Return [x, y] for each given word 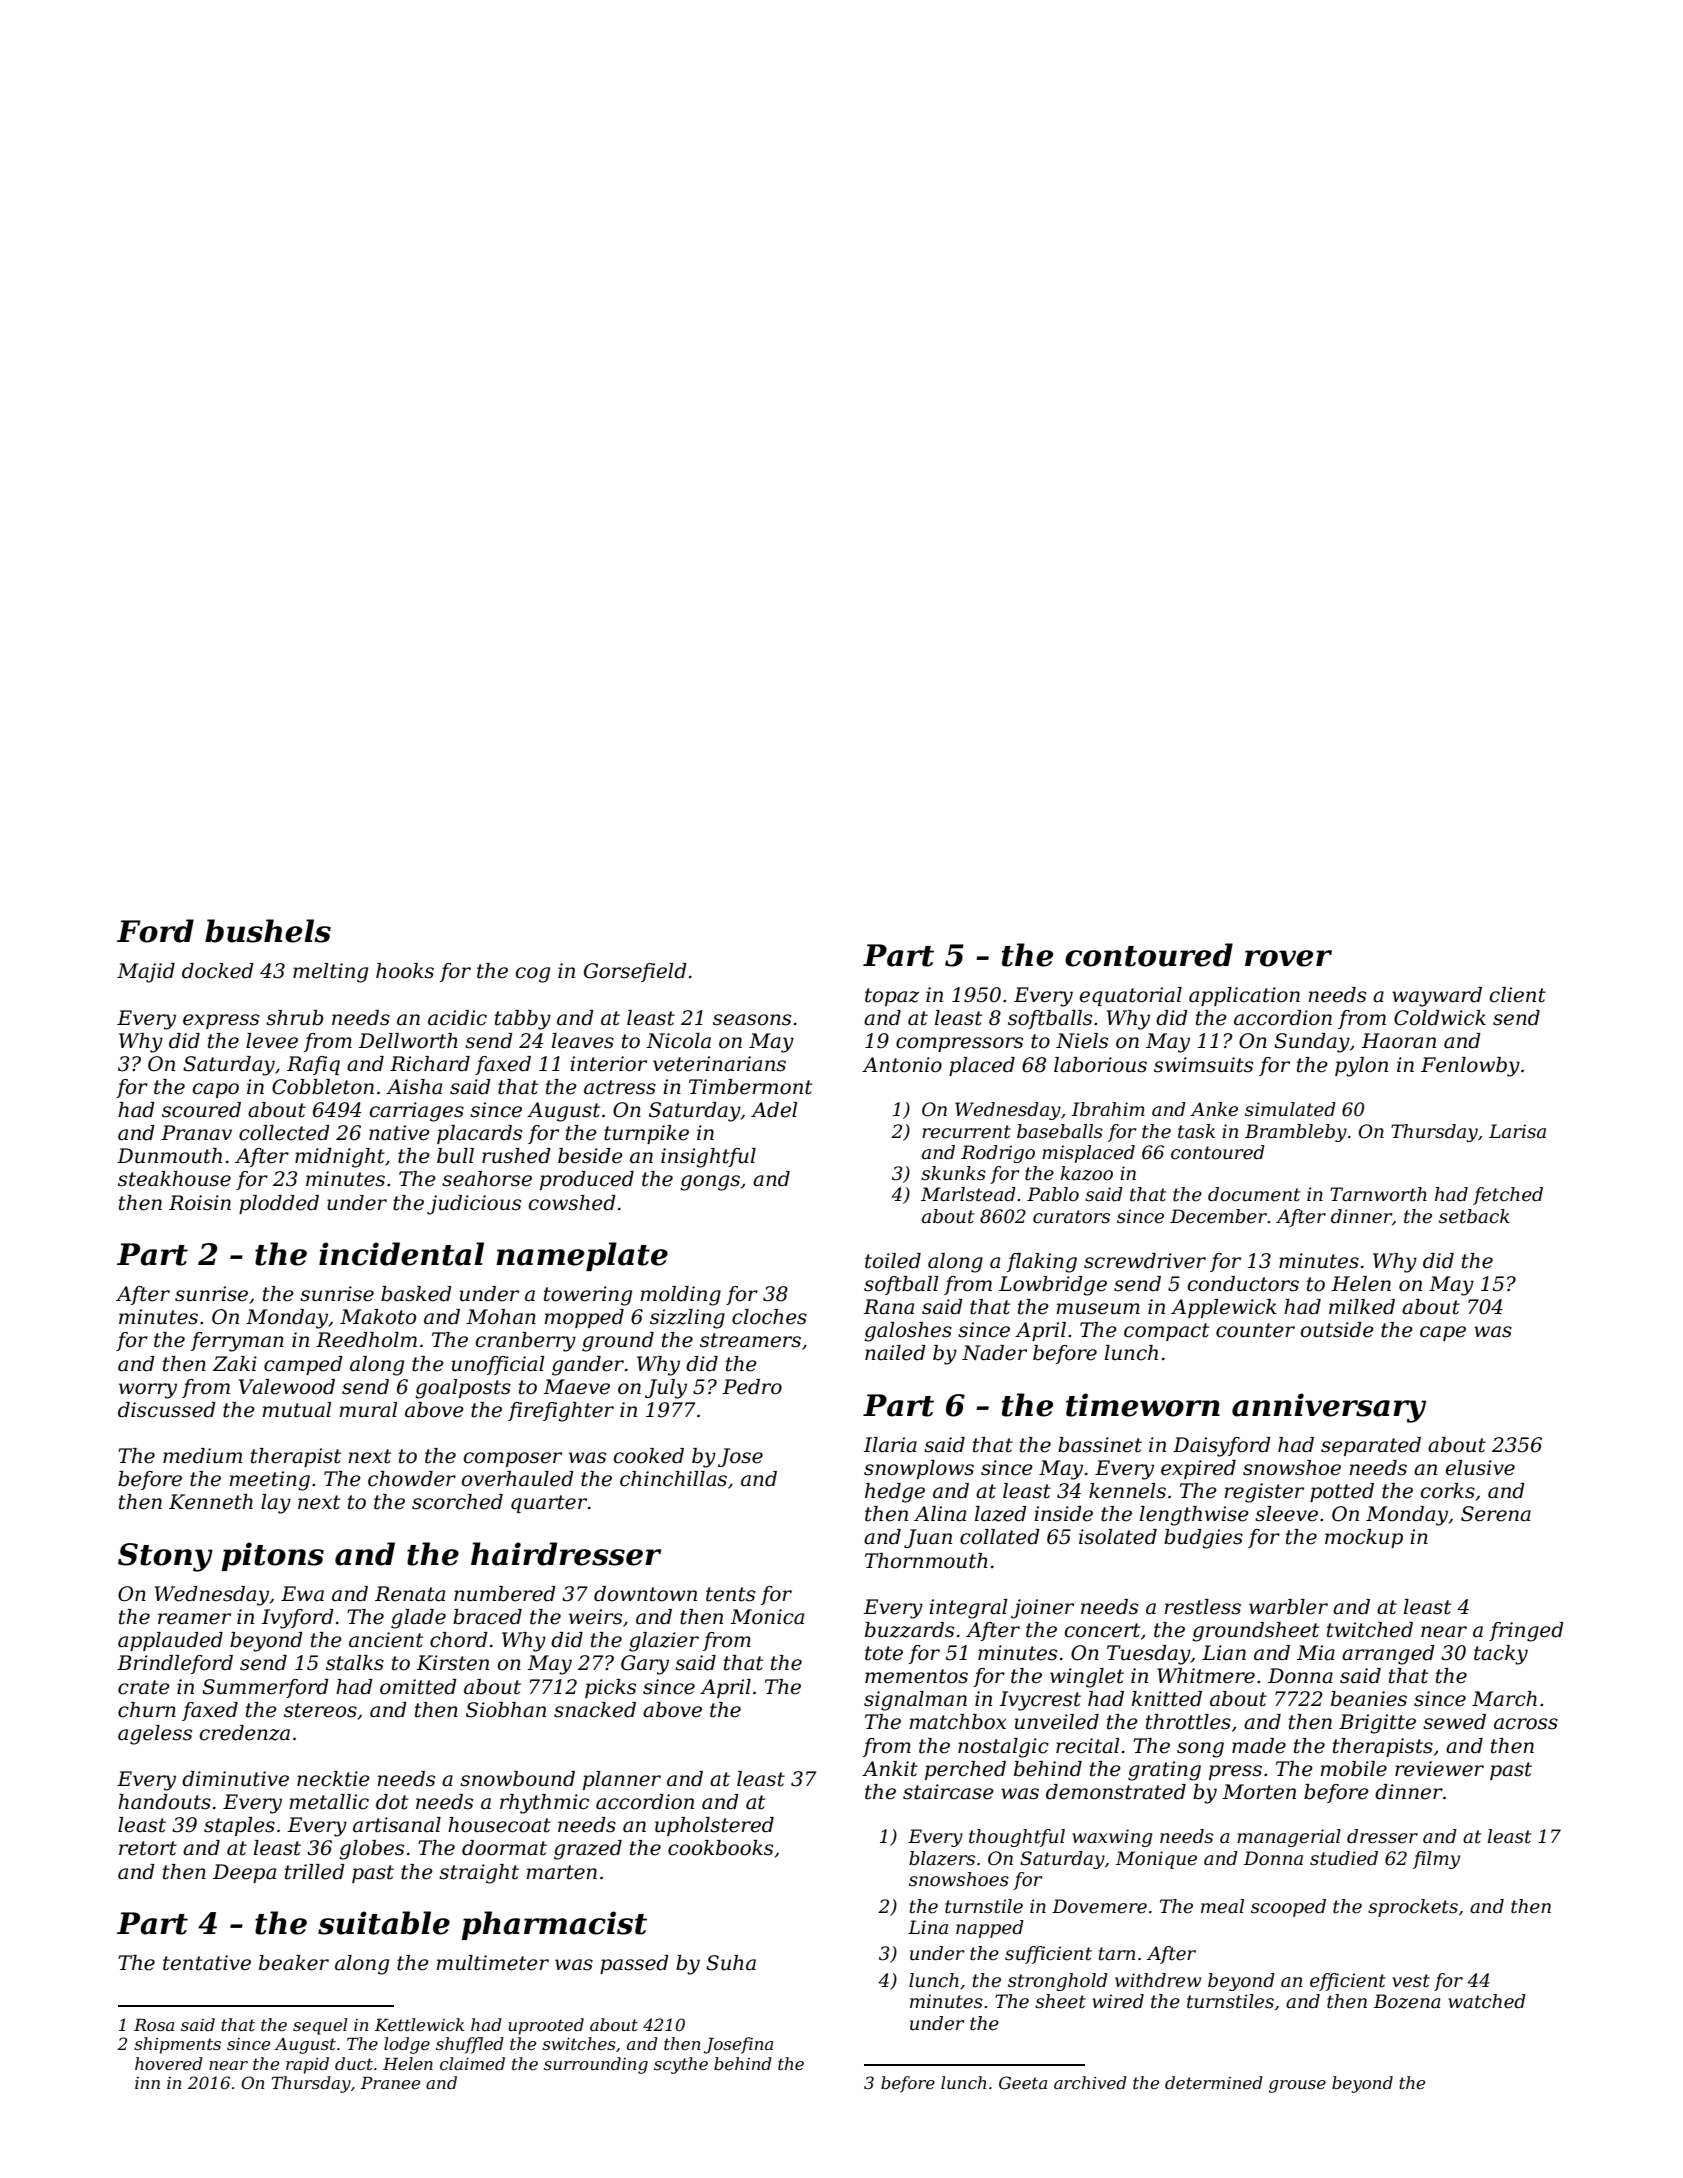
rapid [307, 2065]
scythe [681, 2065]
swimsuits [1203, 1065]
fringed [1526, 1632]
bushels [268, 931]
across [1526, 1724]
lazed [1001, 1514]
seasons [752, 1020]
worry [148, 1391]
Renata [410, 1594]
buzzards [909, 1630]
